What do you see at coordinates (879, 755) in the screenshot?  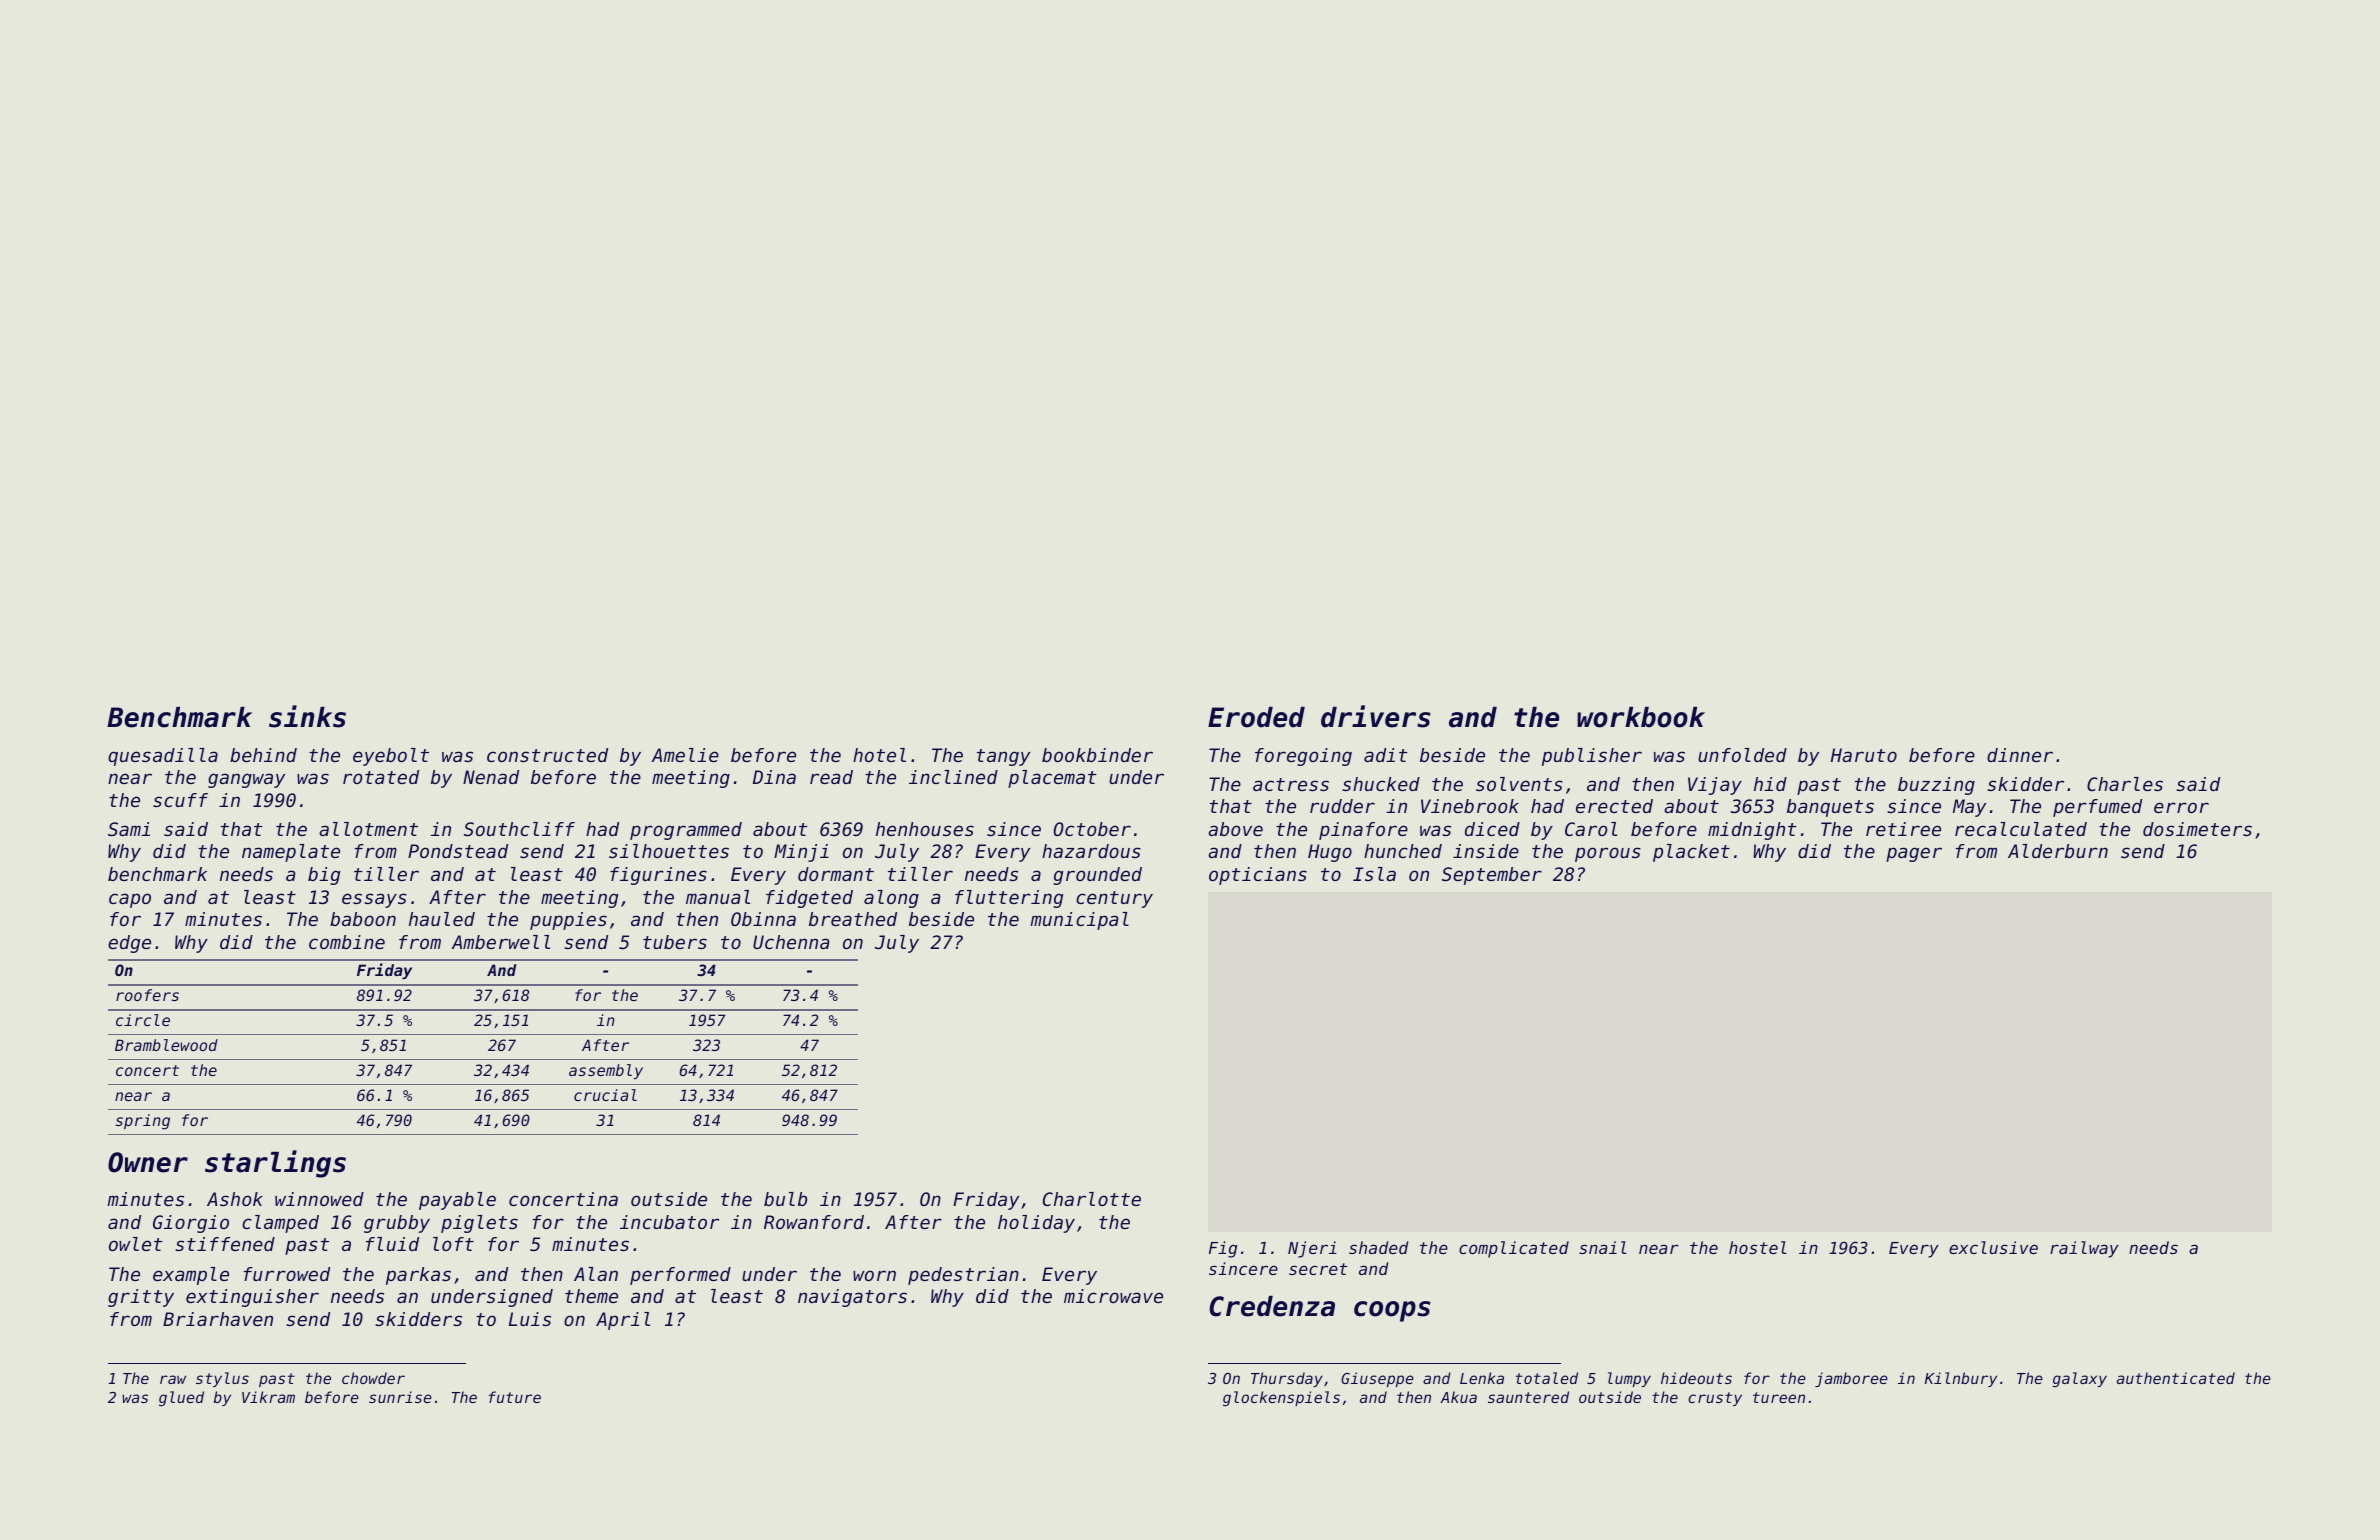 I see `hotel` at bounding box center [879, 755].
